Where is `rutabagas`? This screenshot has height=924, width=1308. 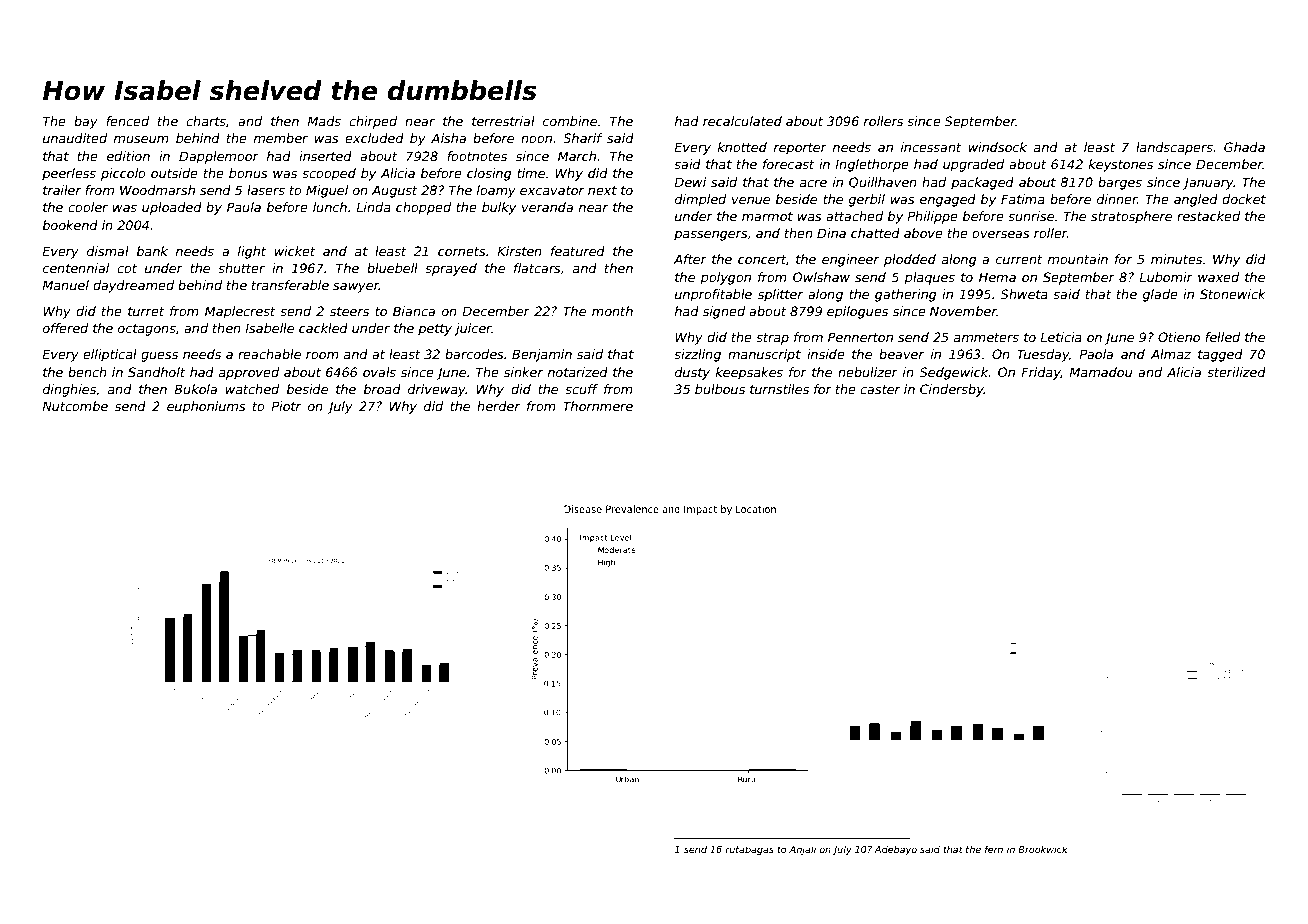 rutabagas is located at coordinates (749, 850).
